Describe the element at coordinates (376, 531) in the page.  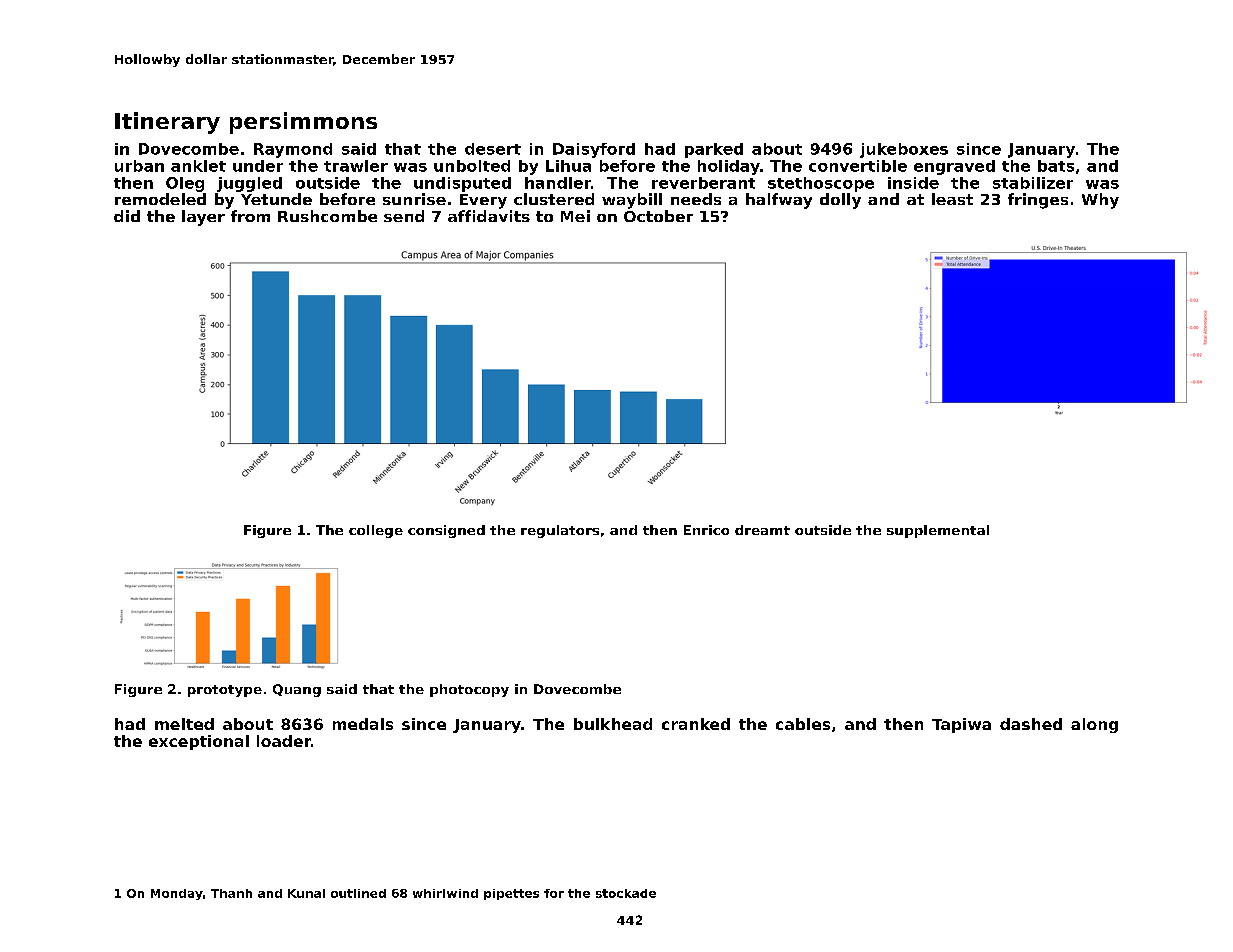
I see `college` at that location.
